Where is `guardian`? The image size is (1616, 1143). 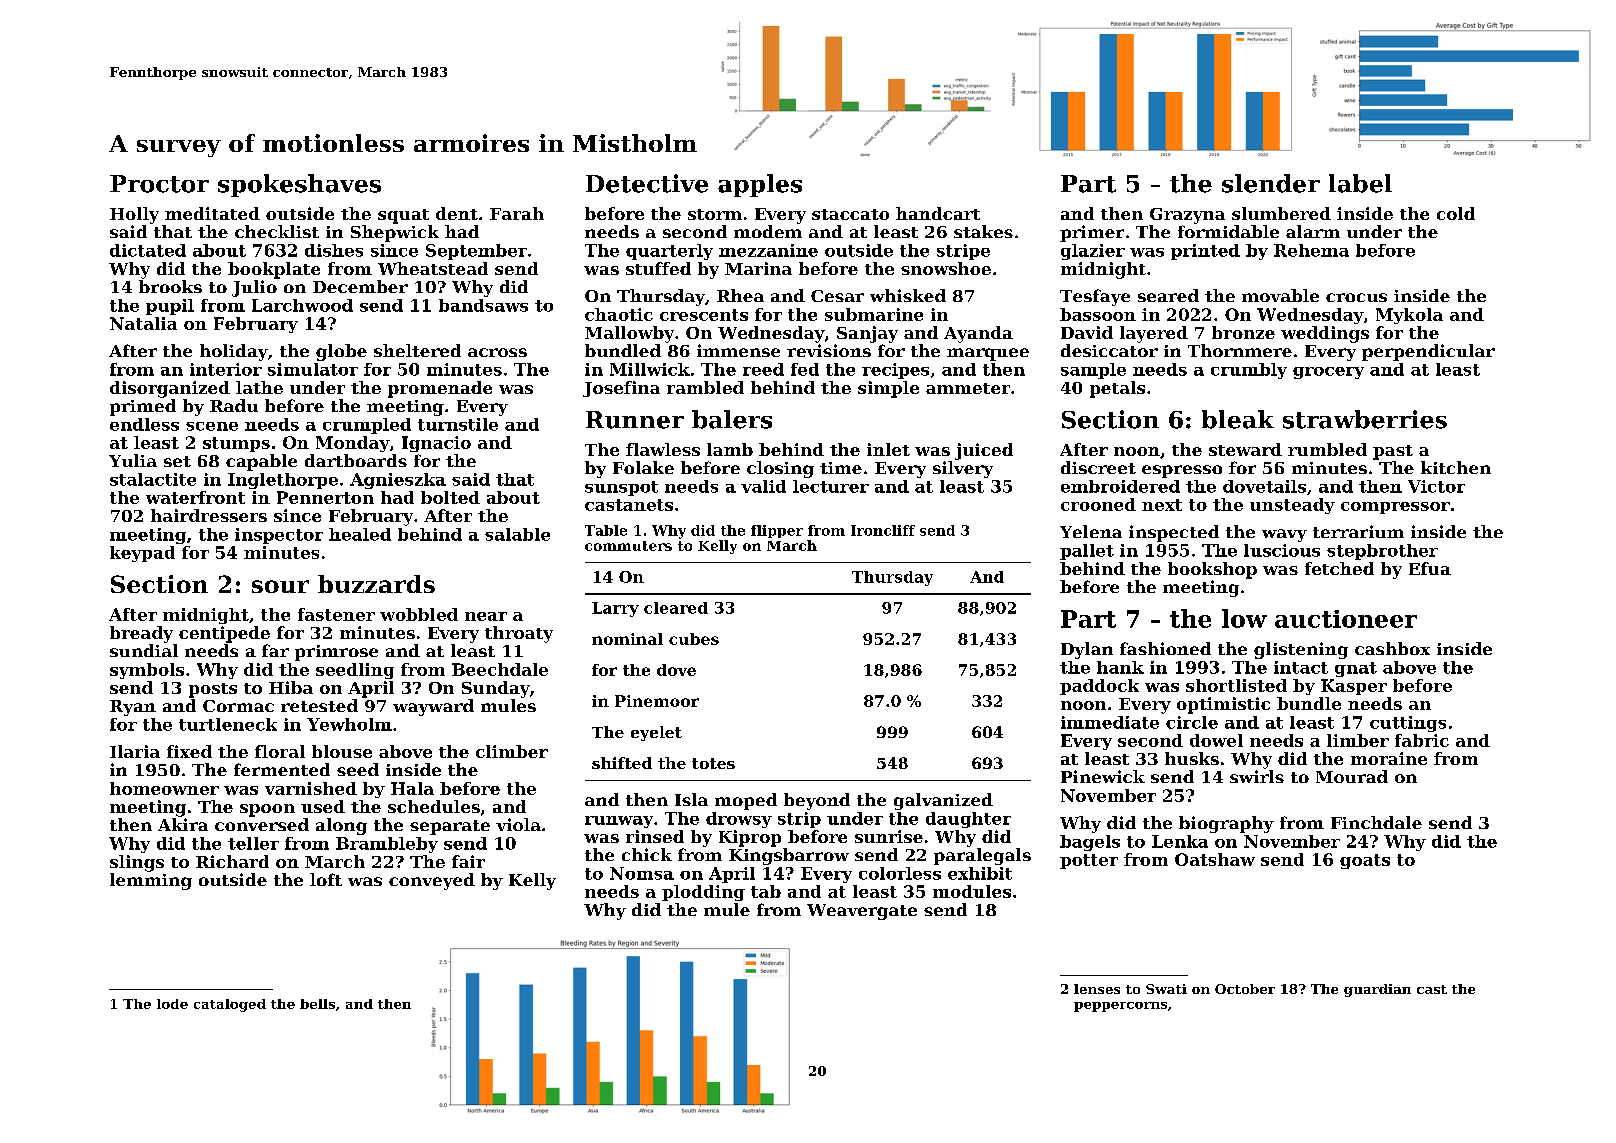 guardian is located at coordinates (1377, 990).
